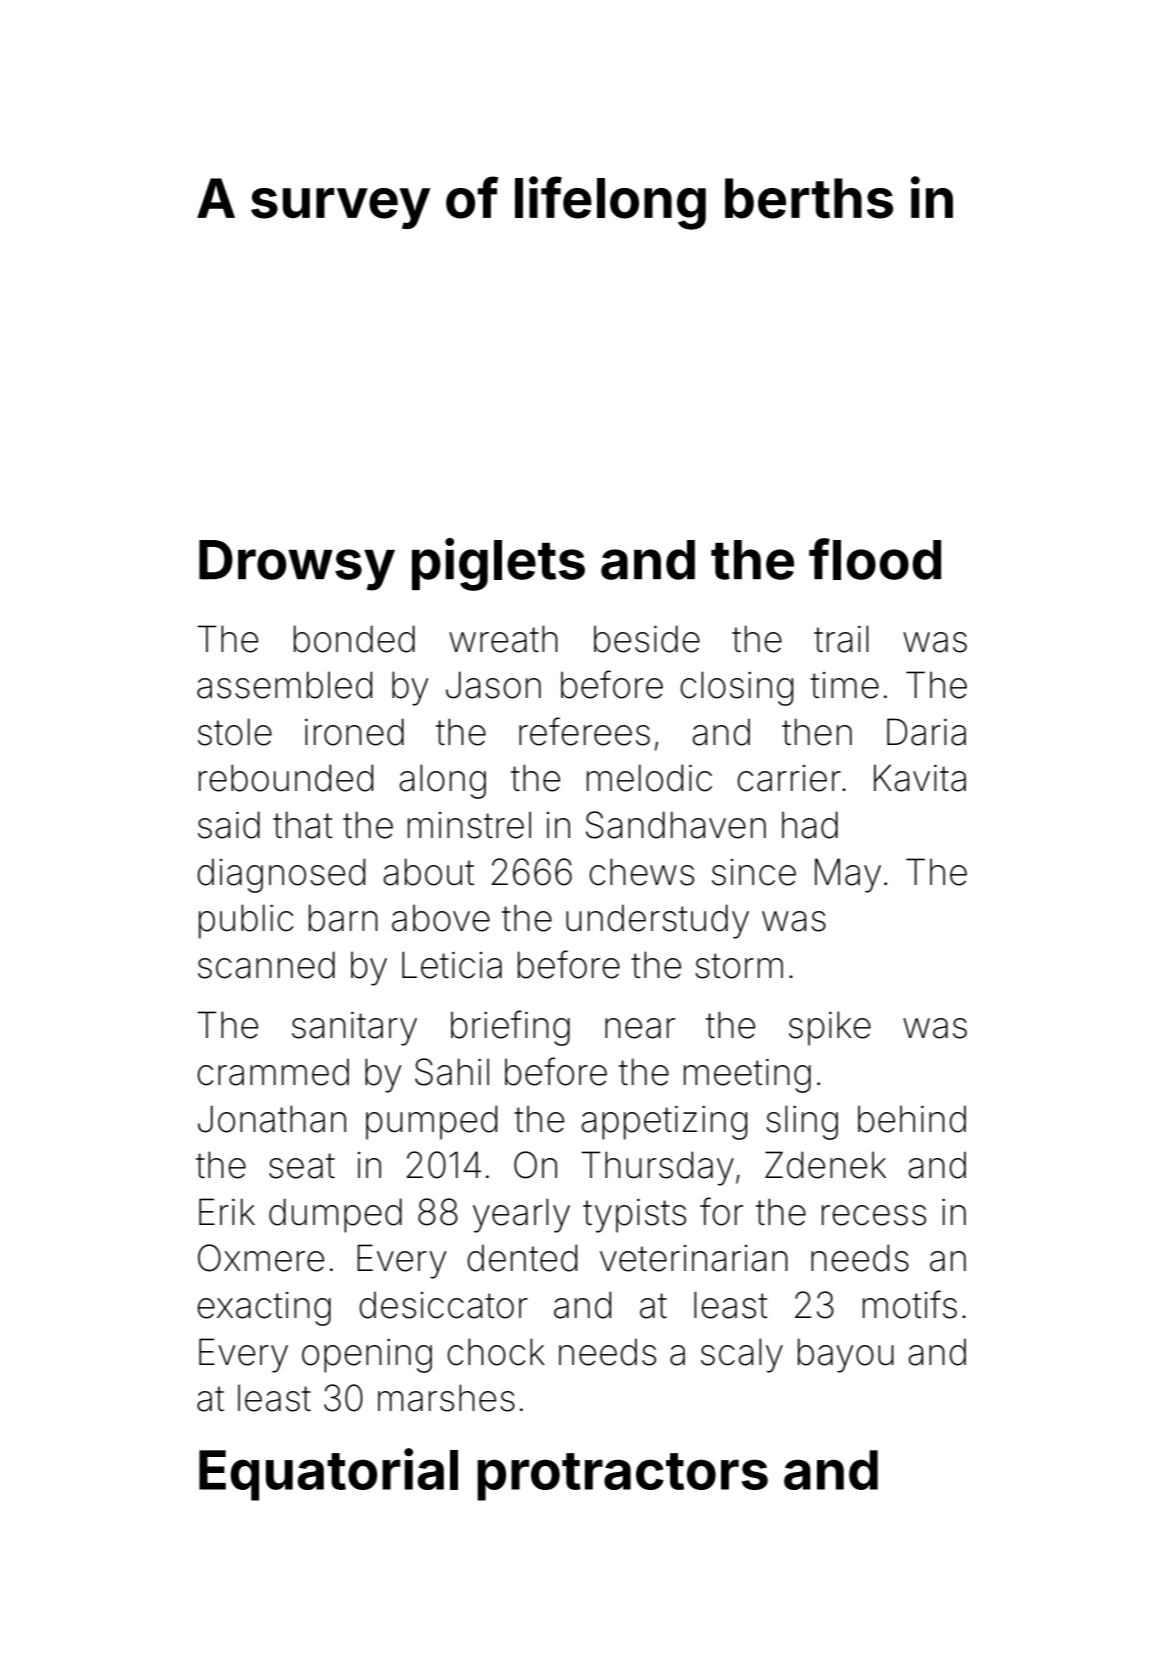  What do you see at coordinates (584, 731) in the screenshot?
I see `referees` at bounding box center [584, 731].
